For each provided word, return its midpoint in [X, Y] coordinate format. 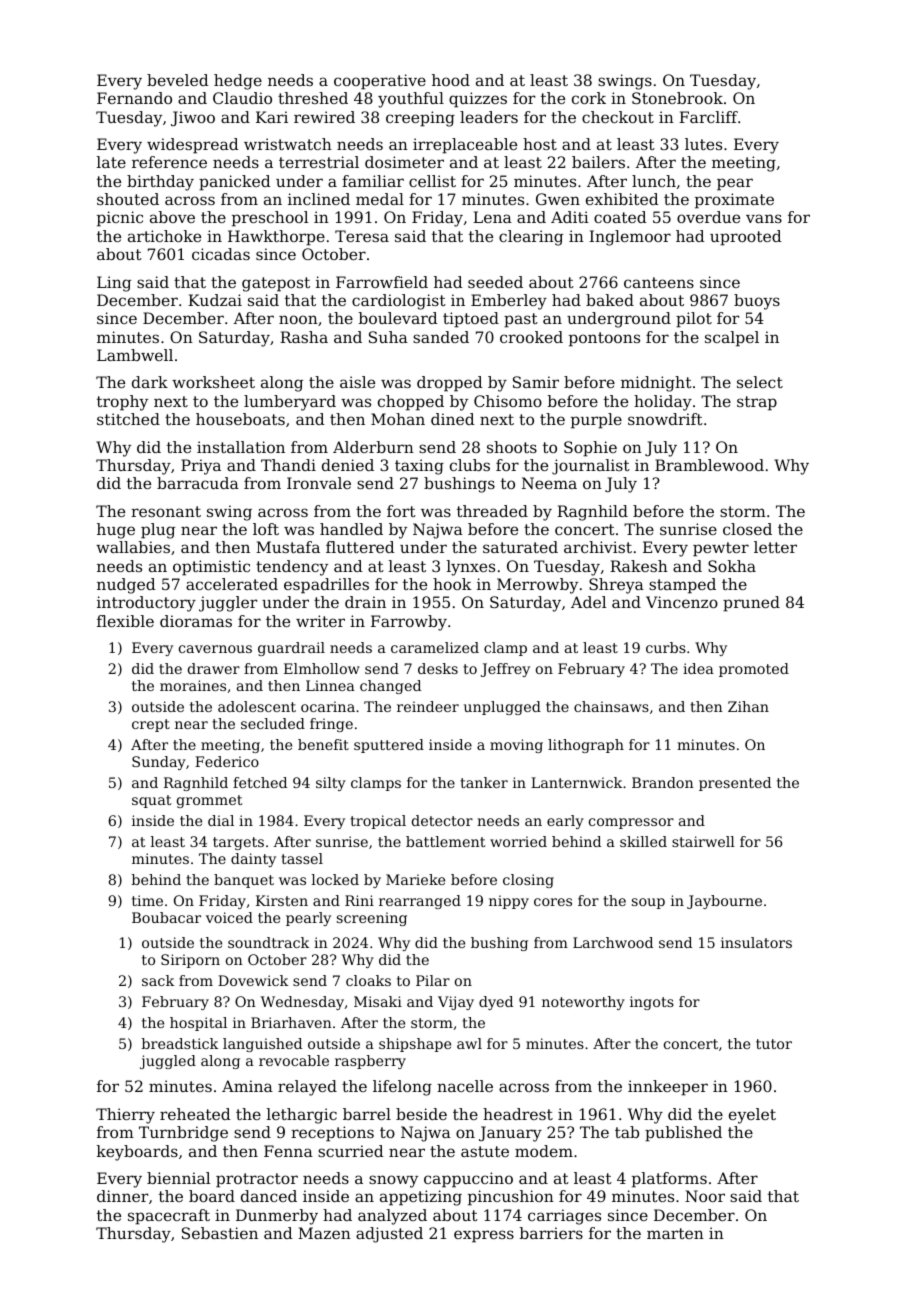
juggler [228, 604]
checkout [618, 117]
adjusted [389, 1235]
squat [152, 801]
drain [365, 602]
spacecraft [169, 1217]
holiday [663, 403]
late [111, 162]
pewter [721, 549]
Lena [492, 217]
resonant [166, 511]
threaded [492, 511]
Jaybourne [724, 902]
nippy [509, 902]
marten [675, 1233]
